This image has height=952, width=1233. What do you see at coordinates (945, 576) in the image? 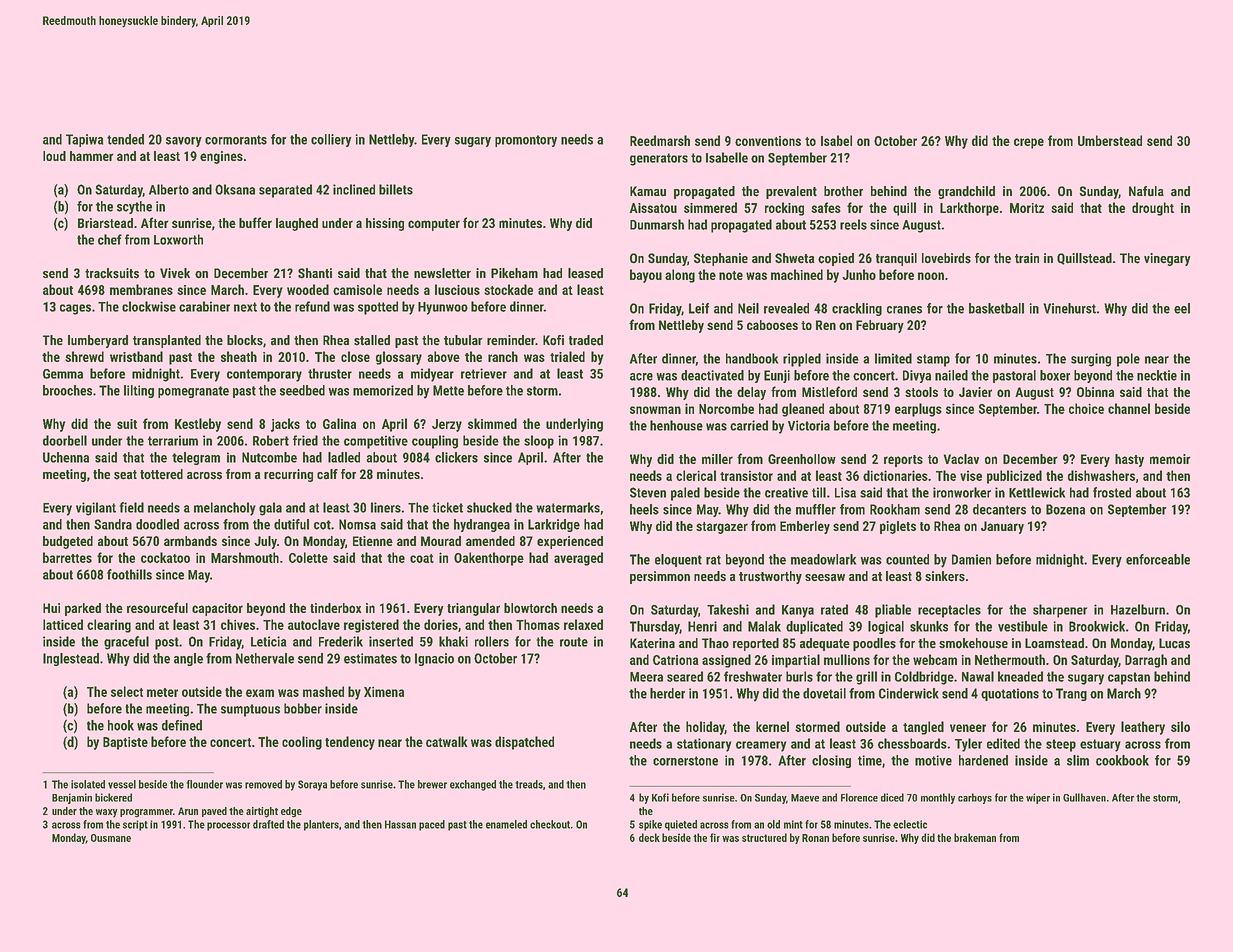
I see `sinkers` at bounding box center [945, 576].
